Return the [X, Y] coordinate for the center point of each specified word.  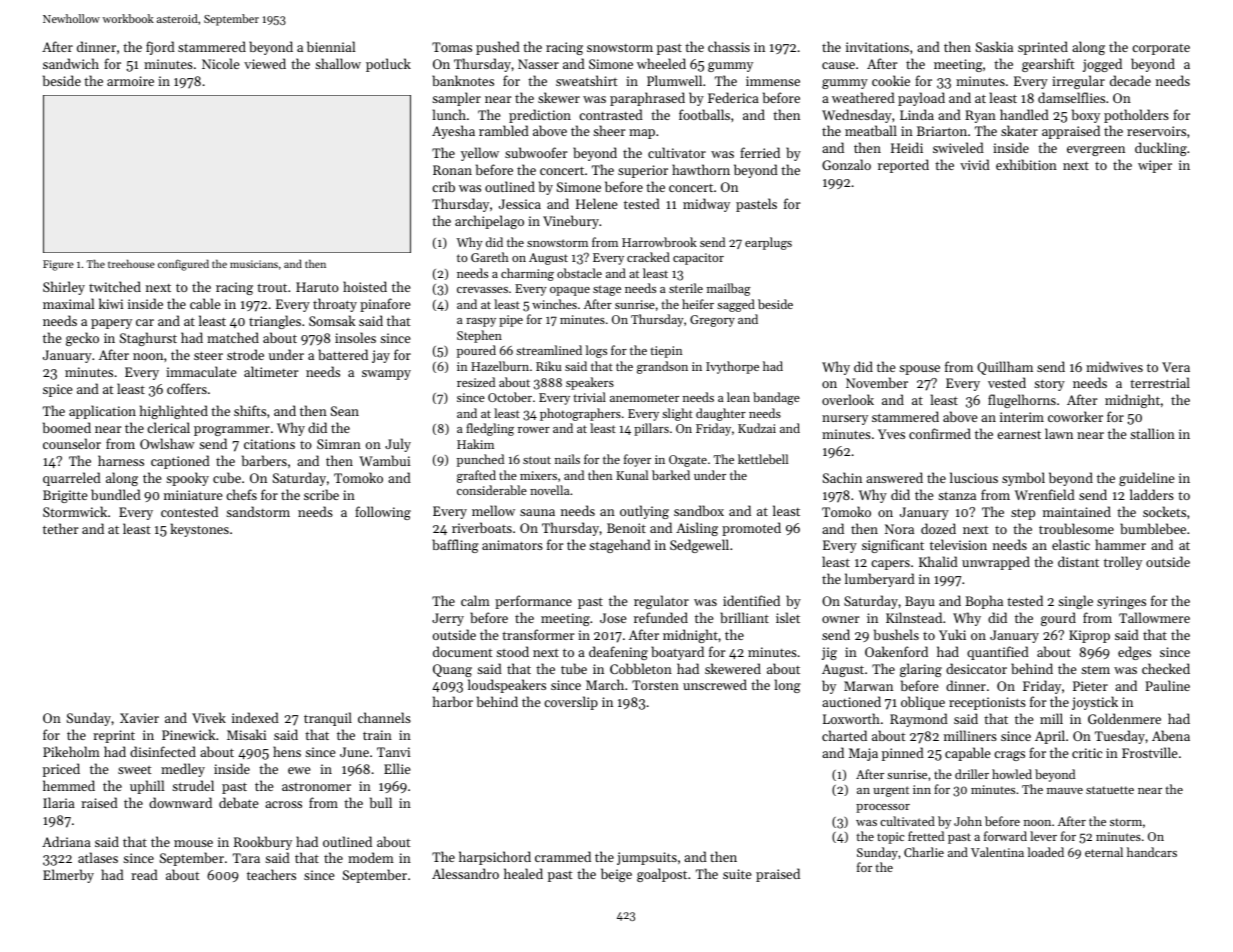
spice [58, 390]
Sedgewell [699, 546]
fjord [160, 48]
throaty [335, 305]
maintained [1077, 511]
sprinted [1043, 48]
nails [567, 459]
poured [476, 351]
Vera [1176, 367]
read [144, 874]
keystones [199, 530]
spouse [919, 370]
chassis [729, 46]
